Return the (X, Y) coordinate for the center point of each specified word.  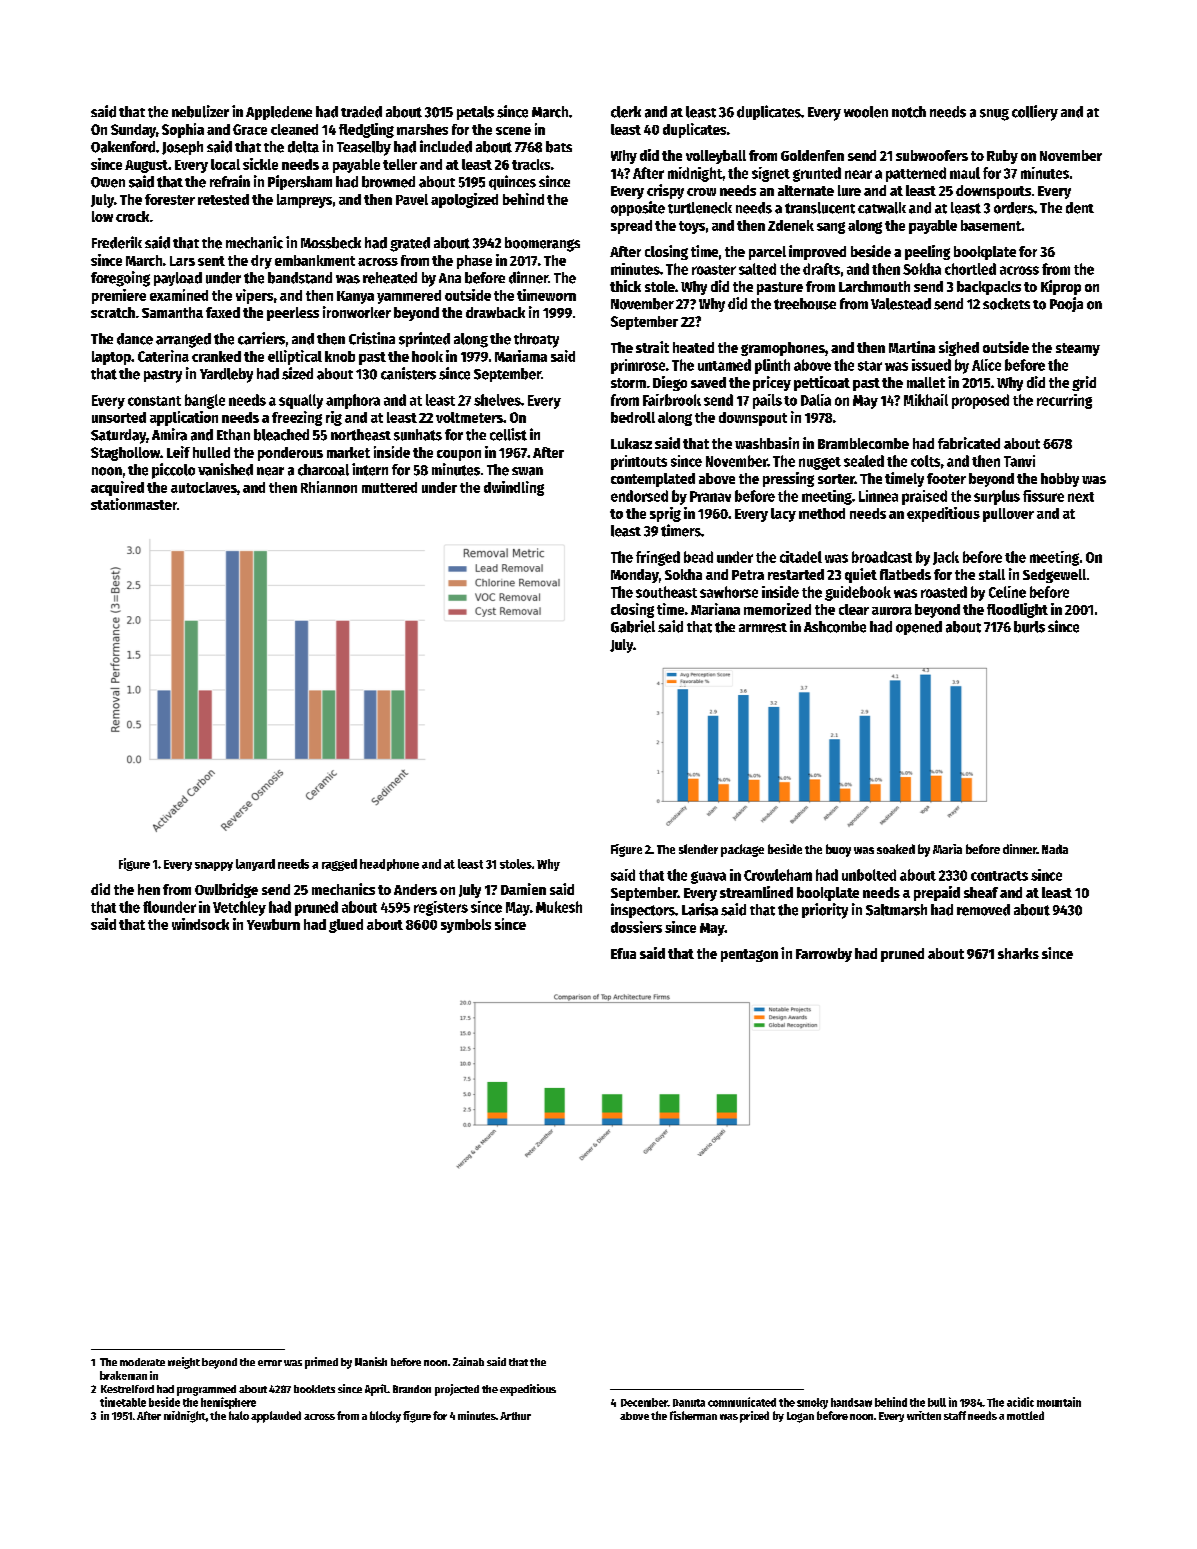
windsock (200, 924)
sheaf (981, 892)
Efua (623, 953)
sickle (260, 164)
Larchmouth (874, 286)
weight (184, 1363)
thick (625, 286)
